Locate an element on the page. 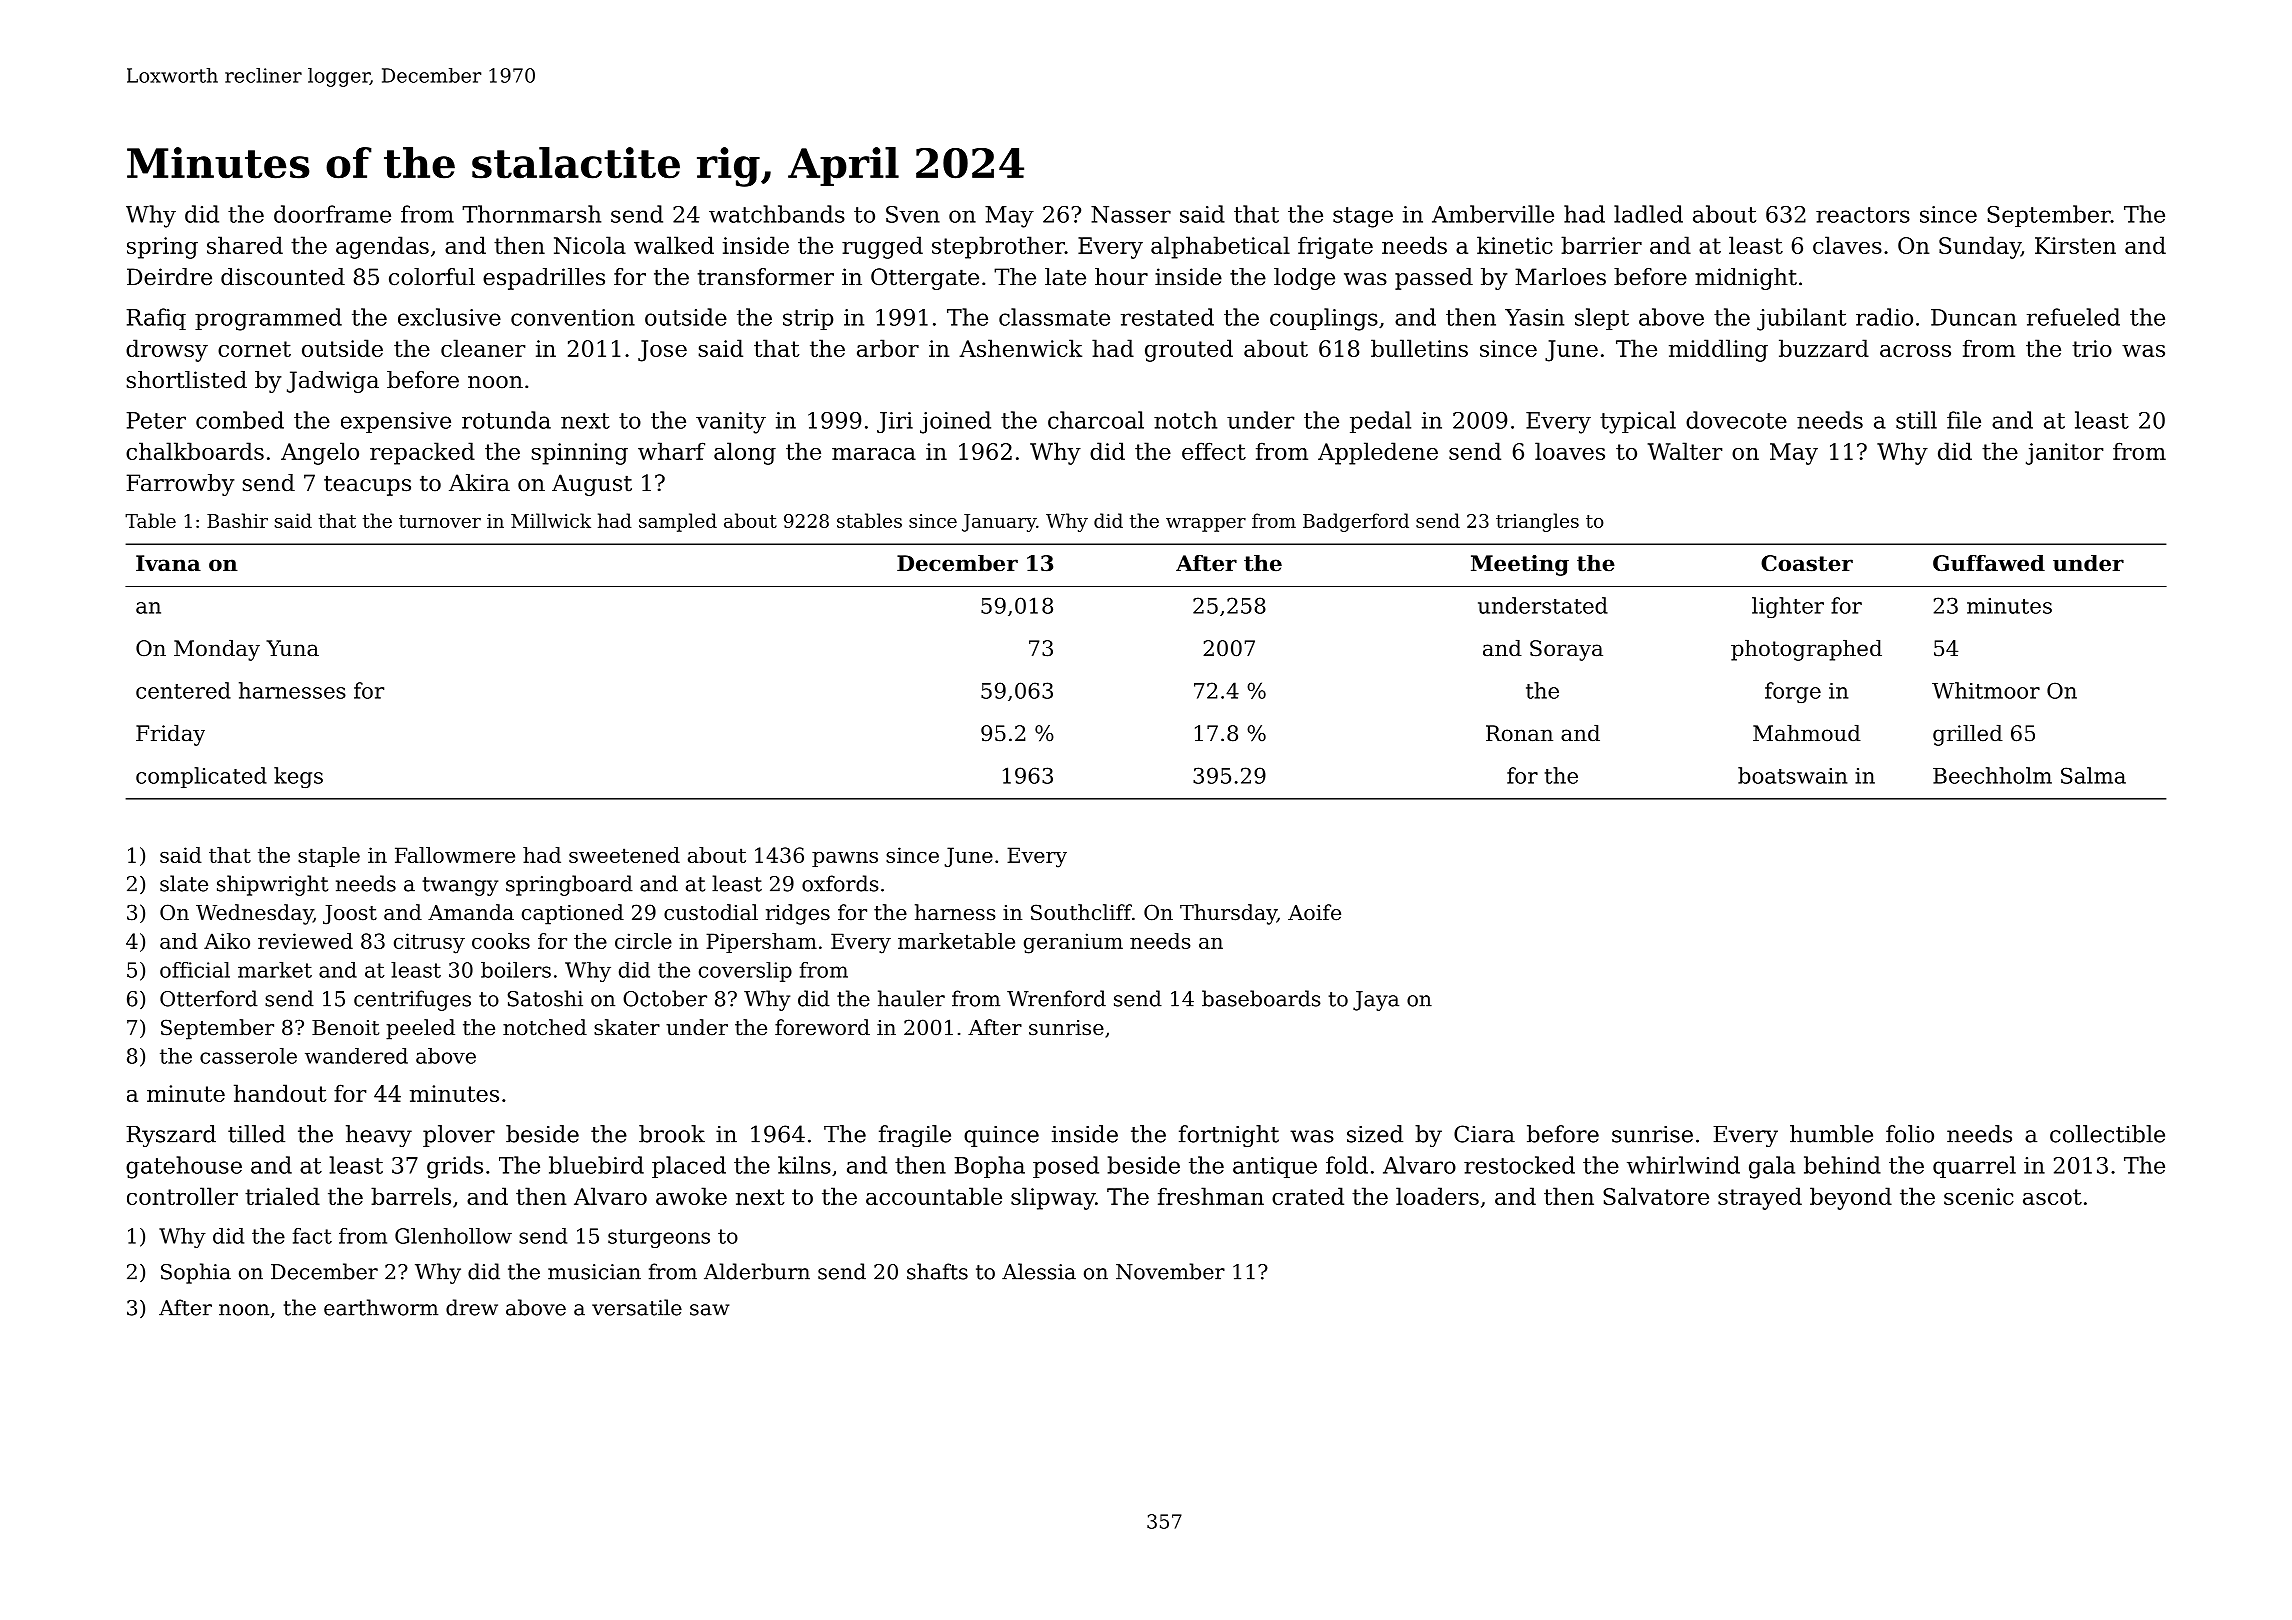 The height and width of the image is (1620, 2292). folio is located at coordinates (1910, 1134).
